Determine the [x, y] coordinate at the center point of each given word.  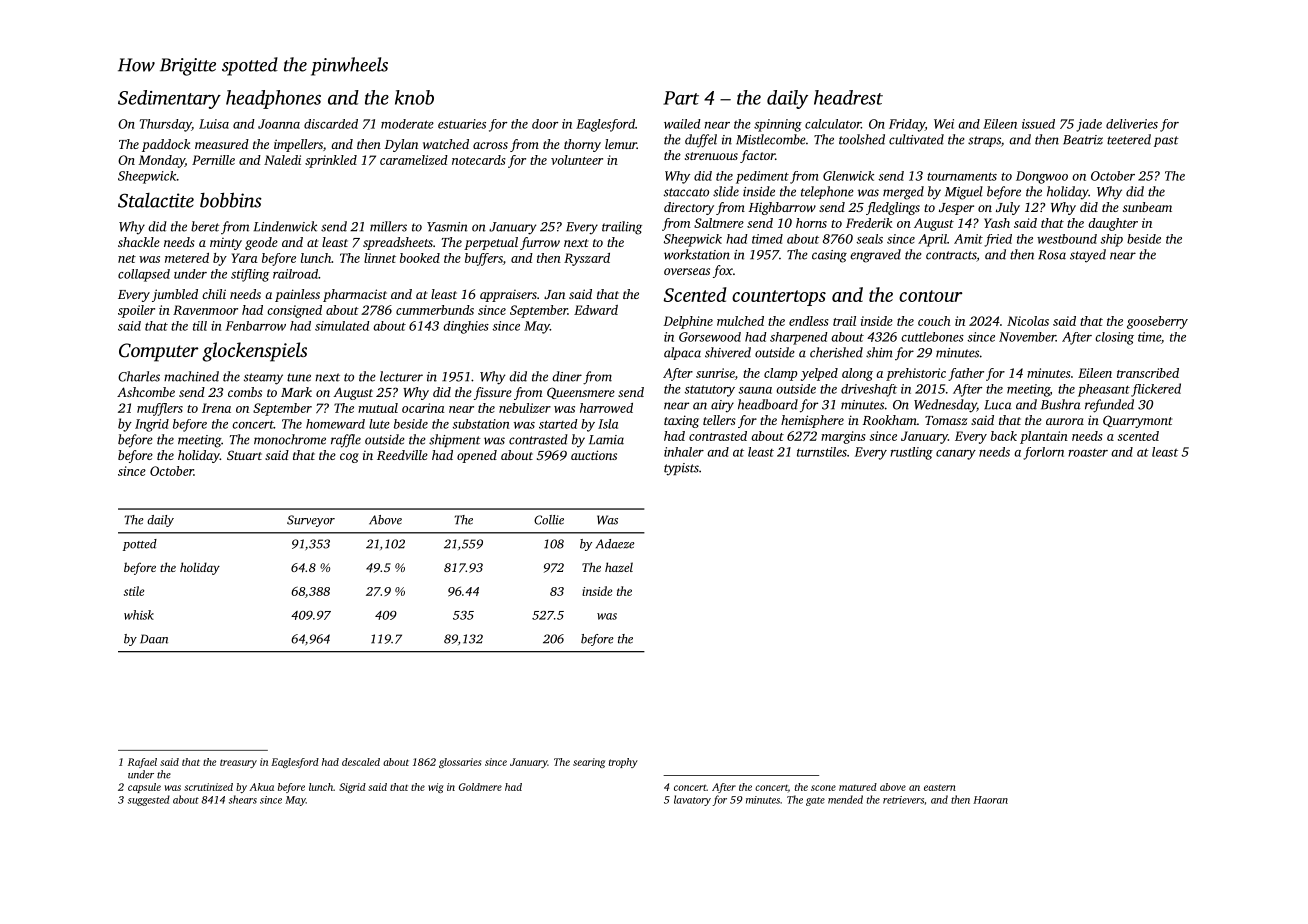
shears [243, 799]
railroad [295, 274]
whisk [139, 615]
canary [956, 455]
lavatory [692, 800]
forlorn [1043, 453]
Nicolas [1028, 321]
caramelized [414, 160]
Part [681, 98]
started [558, 424]
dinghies [466, 327]
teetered [1129, 139]
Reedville [402, 455]
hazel [619, 567]
